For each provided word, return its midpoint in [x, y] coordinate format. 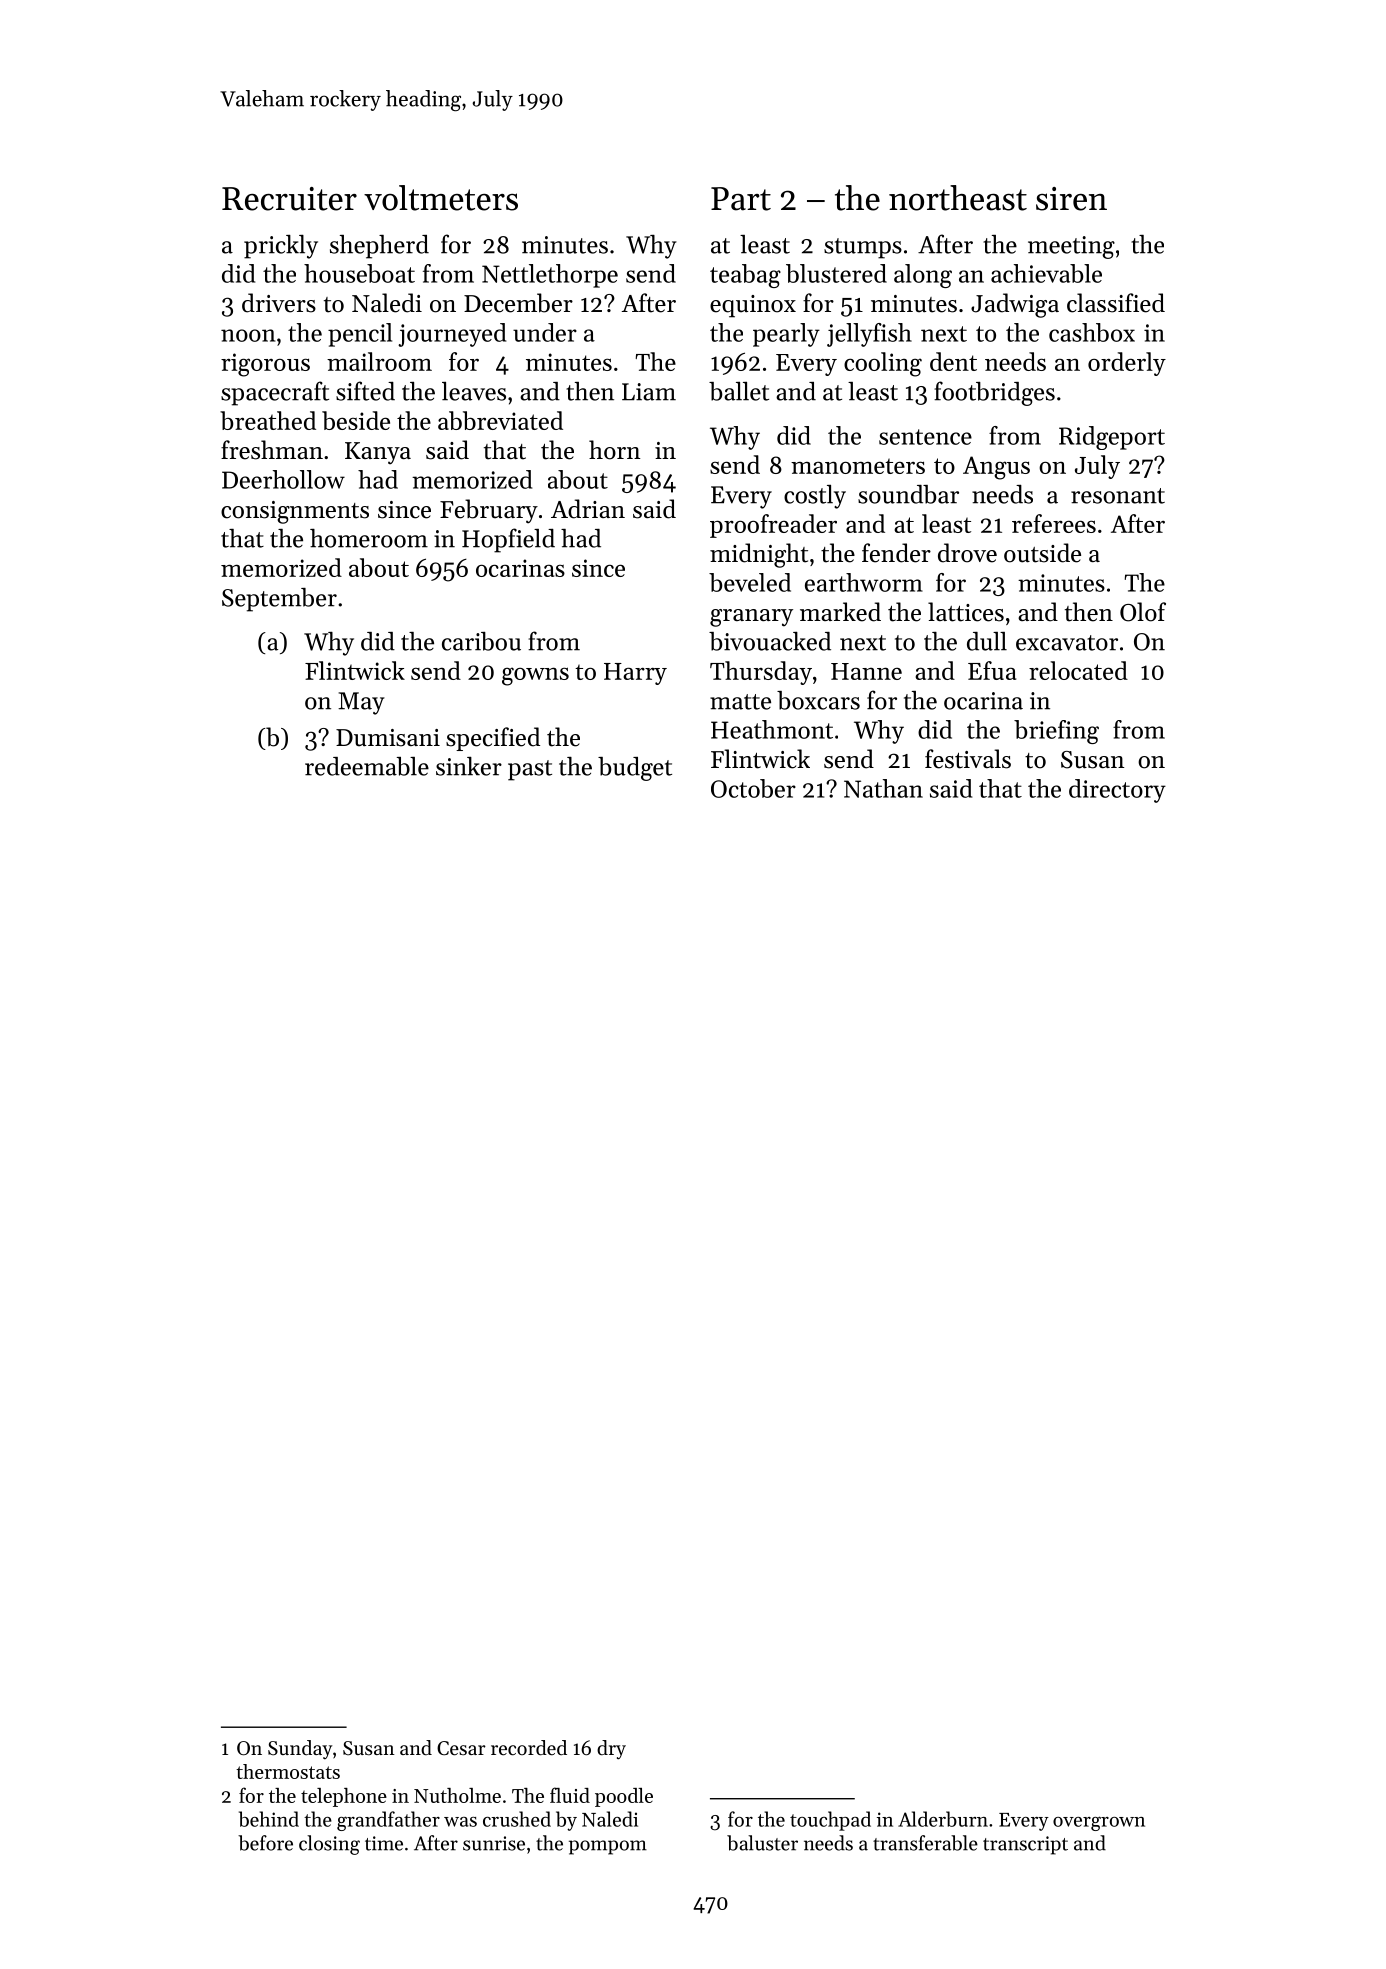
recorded [529, 1748]
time [384, 1843]
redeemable [367, 766]
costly [815, 497]
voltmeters [441, 198]
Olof [1143, 612]
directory [1117, 791]
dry [611, 1750]
